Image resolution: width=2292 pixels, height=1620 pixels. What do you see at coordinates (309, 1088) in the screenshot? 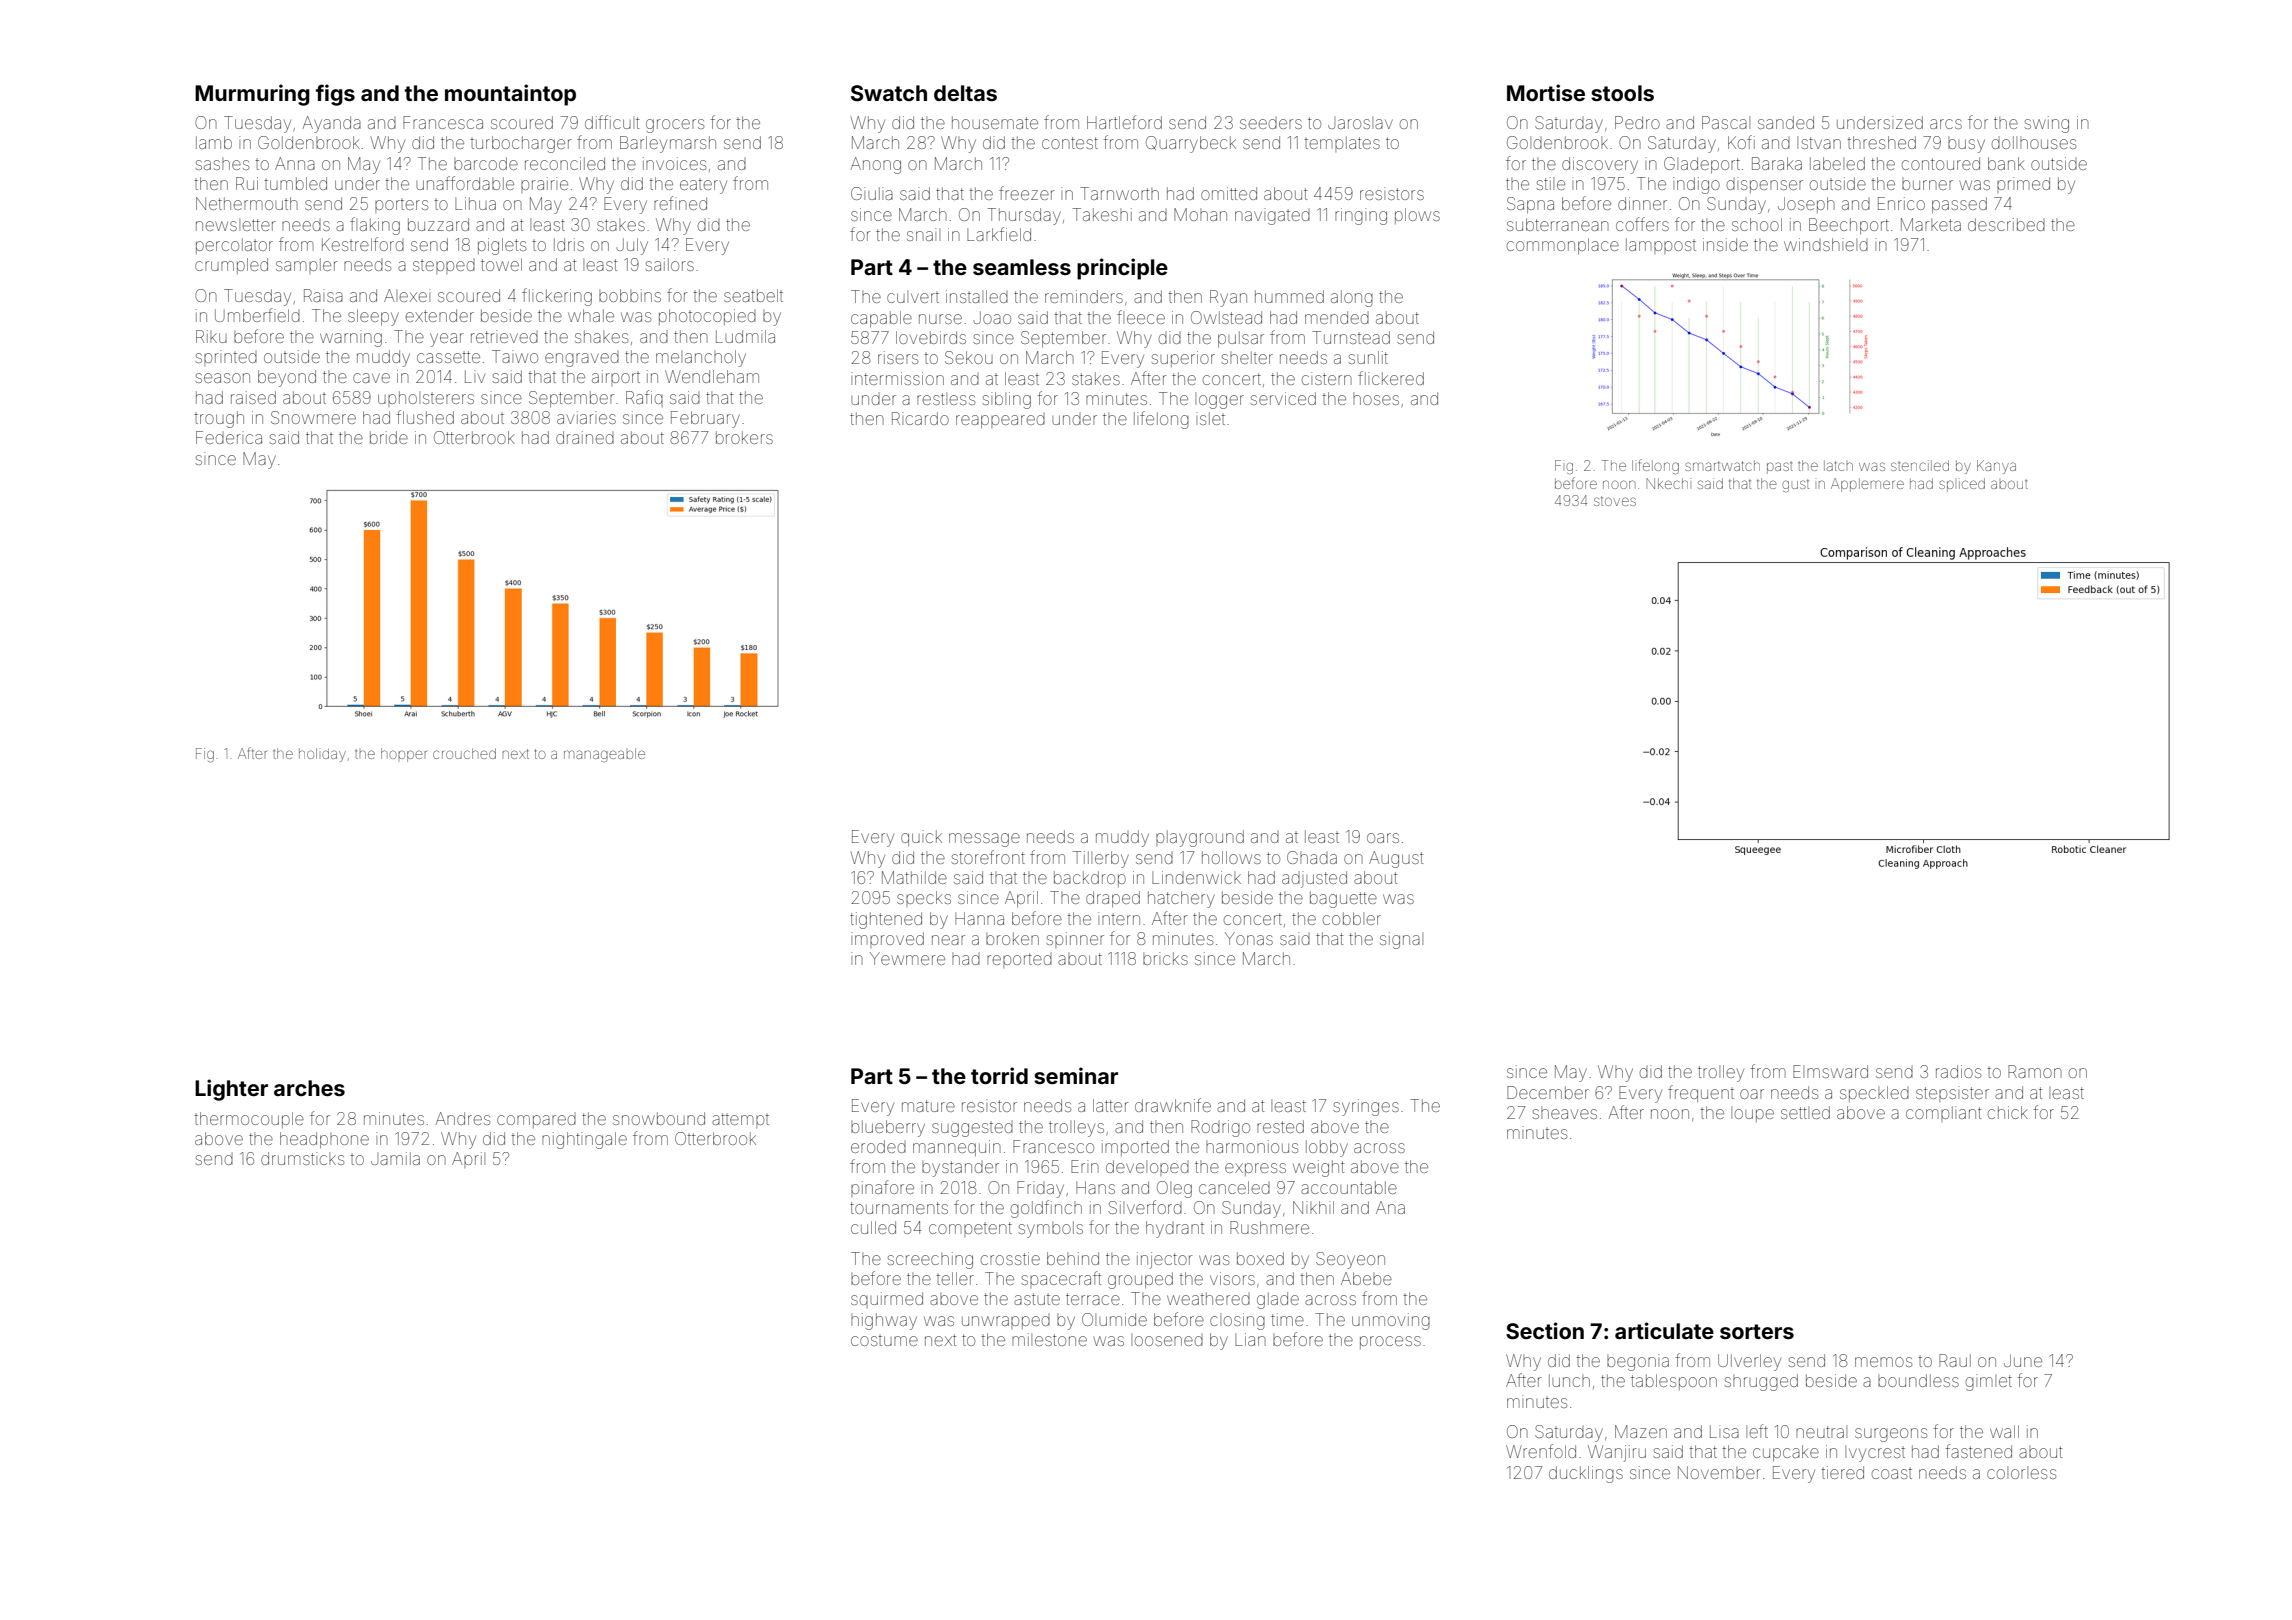
I see `arches` at bounding box center [309, 1088].
